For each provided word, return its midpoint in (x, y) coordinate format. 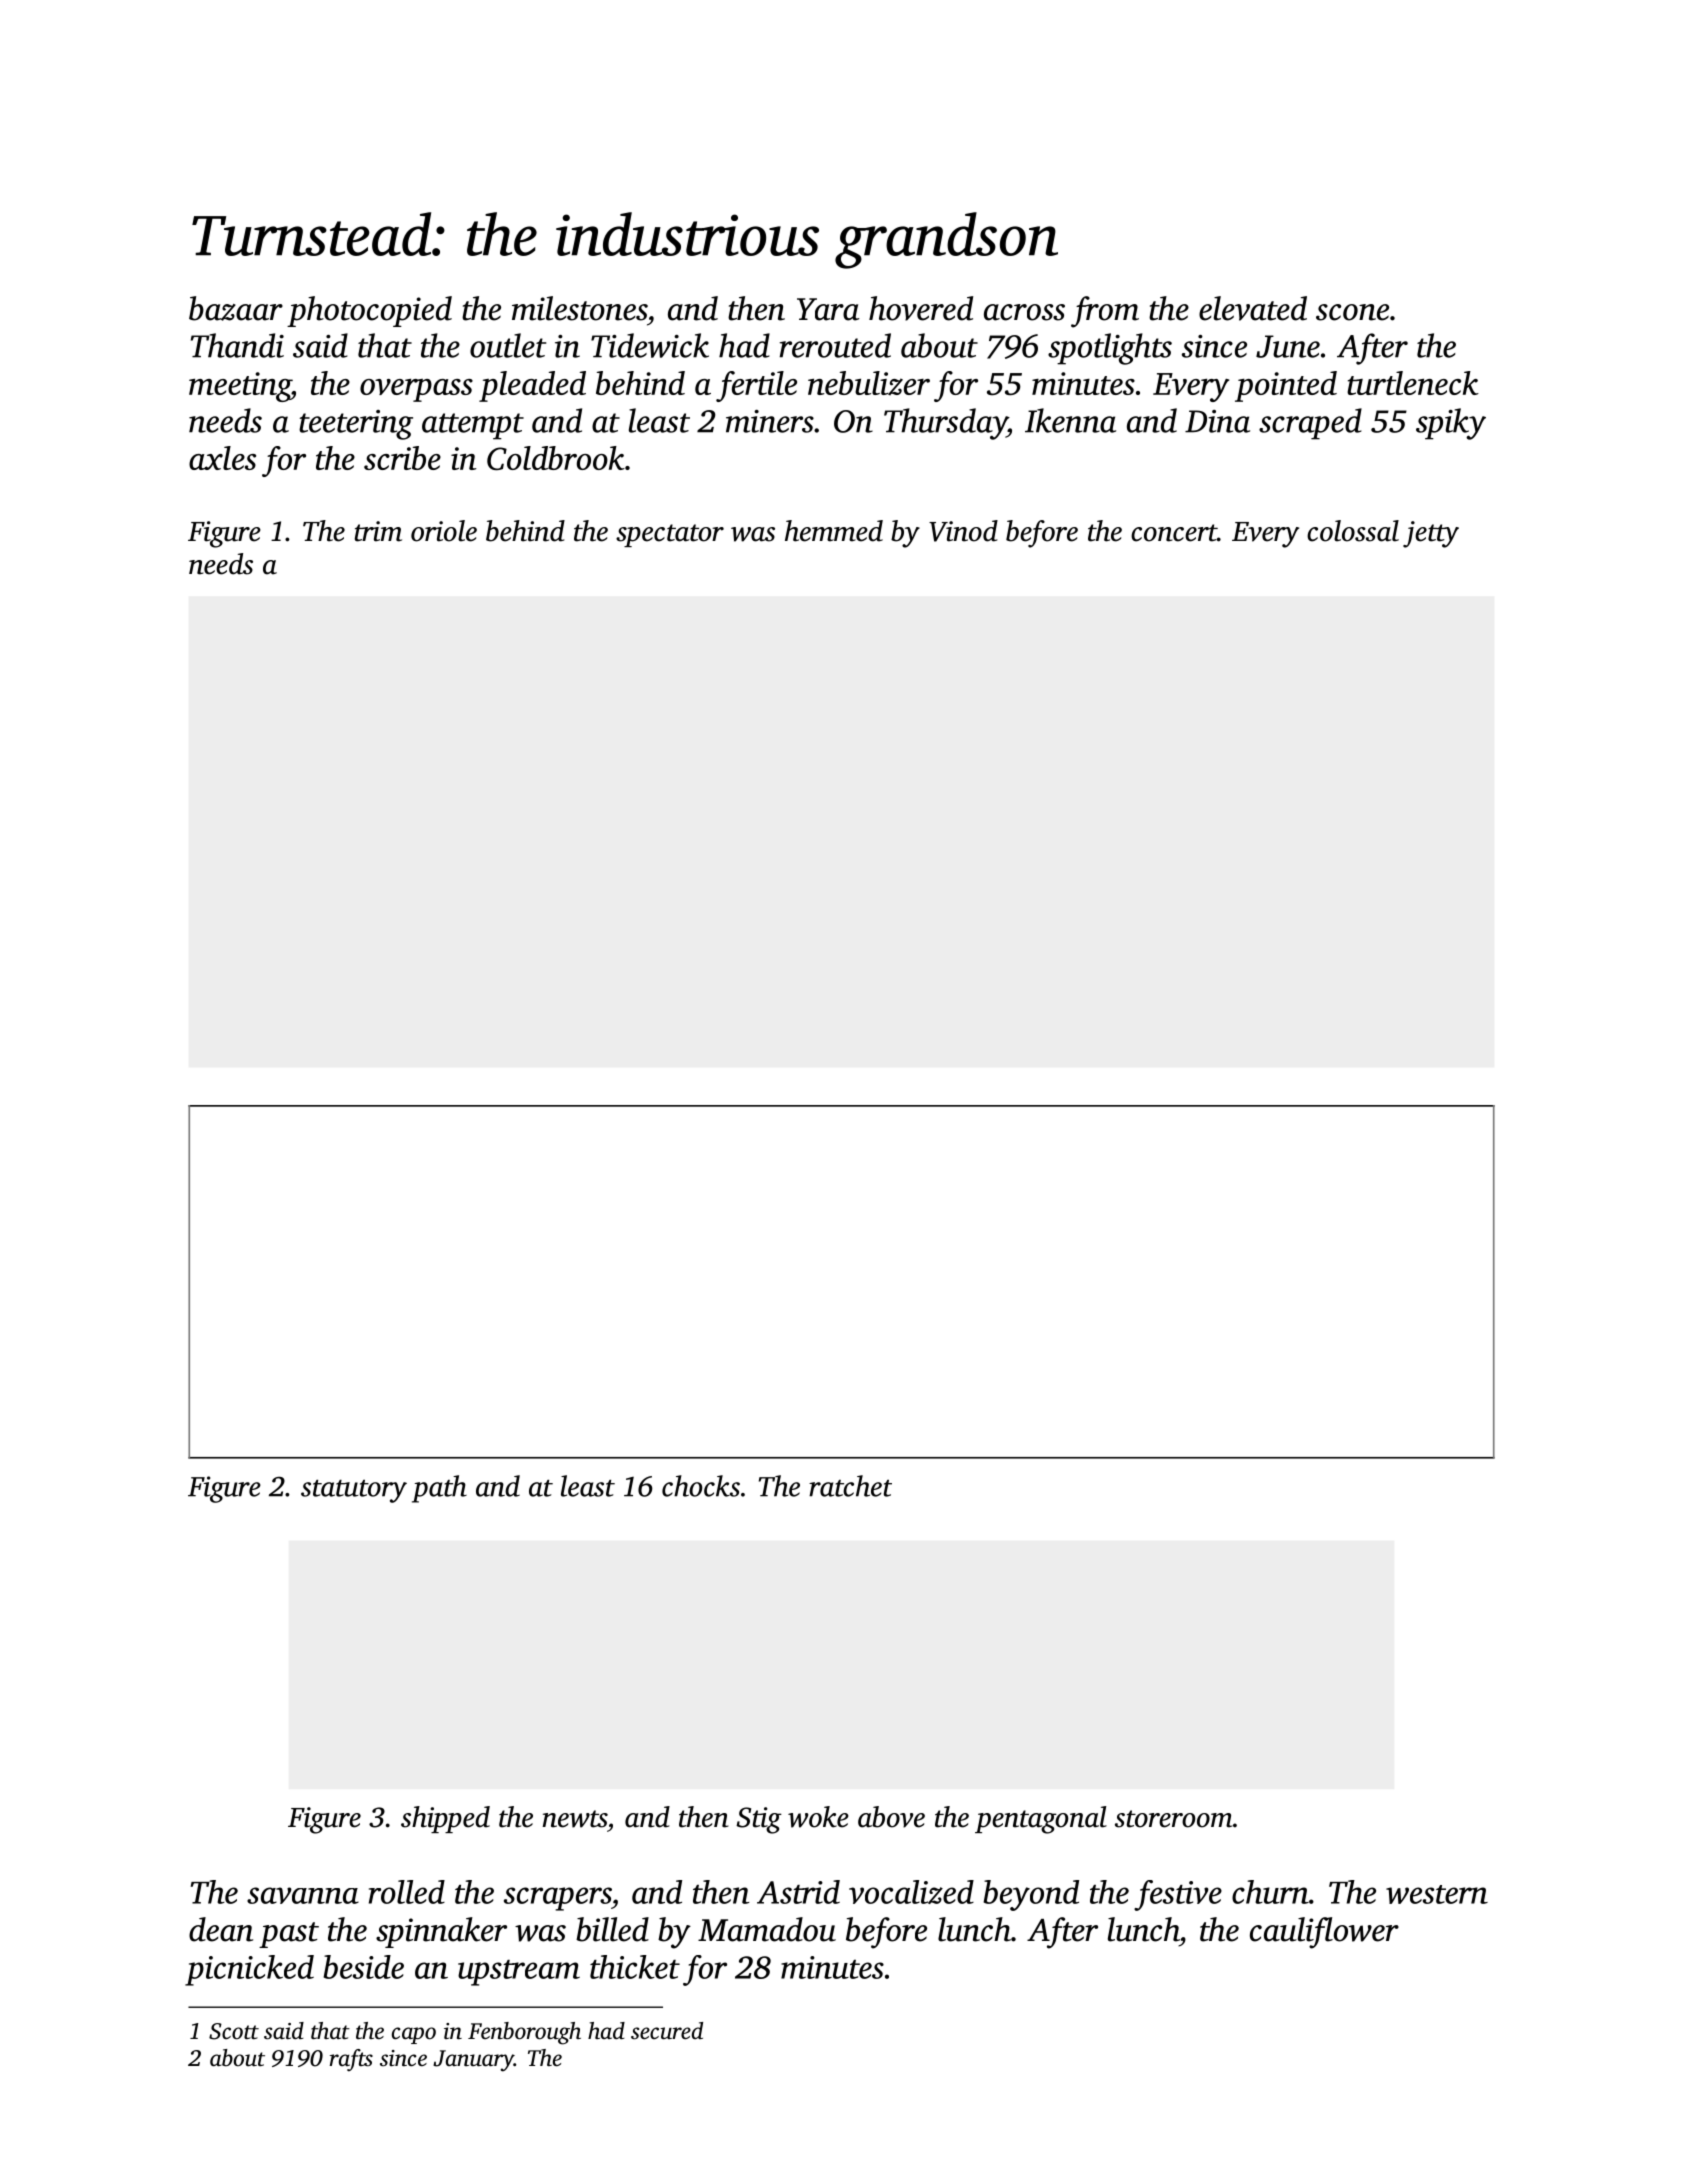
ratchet (850, 1486)
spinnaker (441, 1932)
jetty (1431, 534)
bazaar (236, 308)
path (439, 1489)
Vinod (963, 531)
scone (1352, 312)
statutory (354, 1491)
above (891, 1817)
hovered (921, 308)
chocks (701, 1486)
